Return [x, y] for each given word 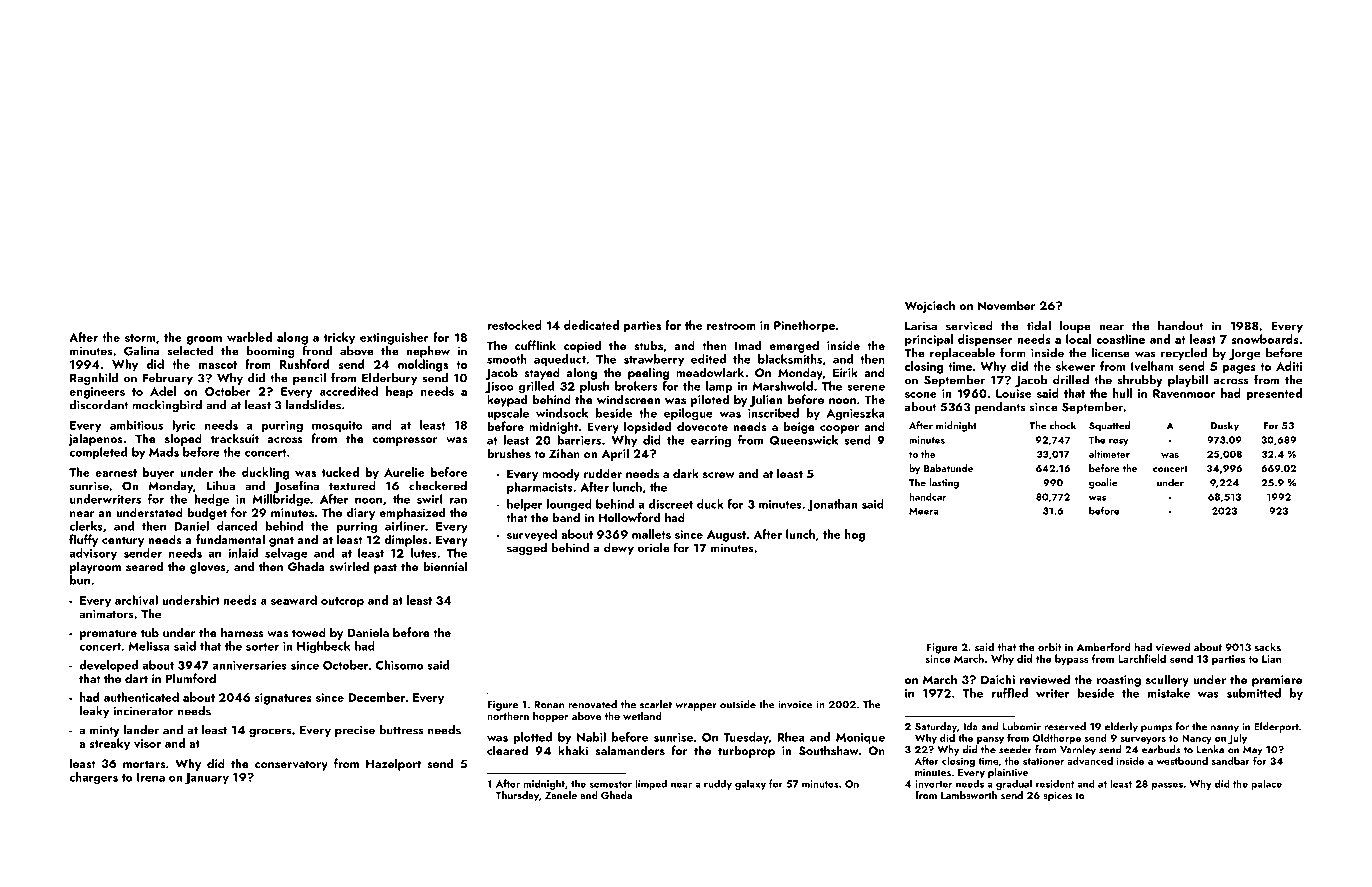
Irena [151, 777]
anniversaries [250, 665]
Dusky [1225, 426]
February [168, 379]
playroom [95, 567]
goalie [1103, 483]
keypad [507, 400]
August [726, 536]
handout [1181, 326]
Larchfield [1142, 658]
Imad [748, 345]
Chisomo [399, 665]
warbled [249, 337]
